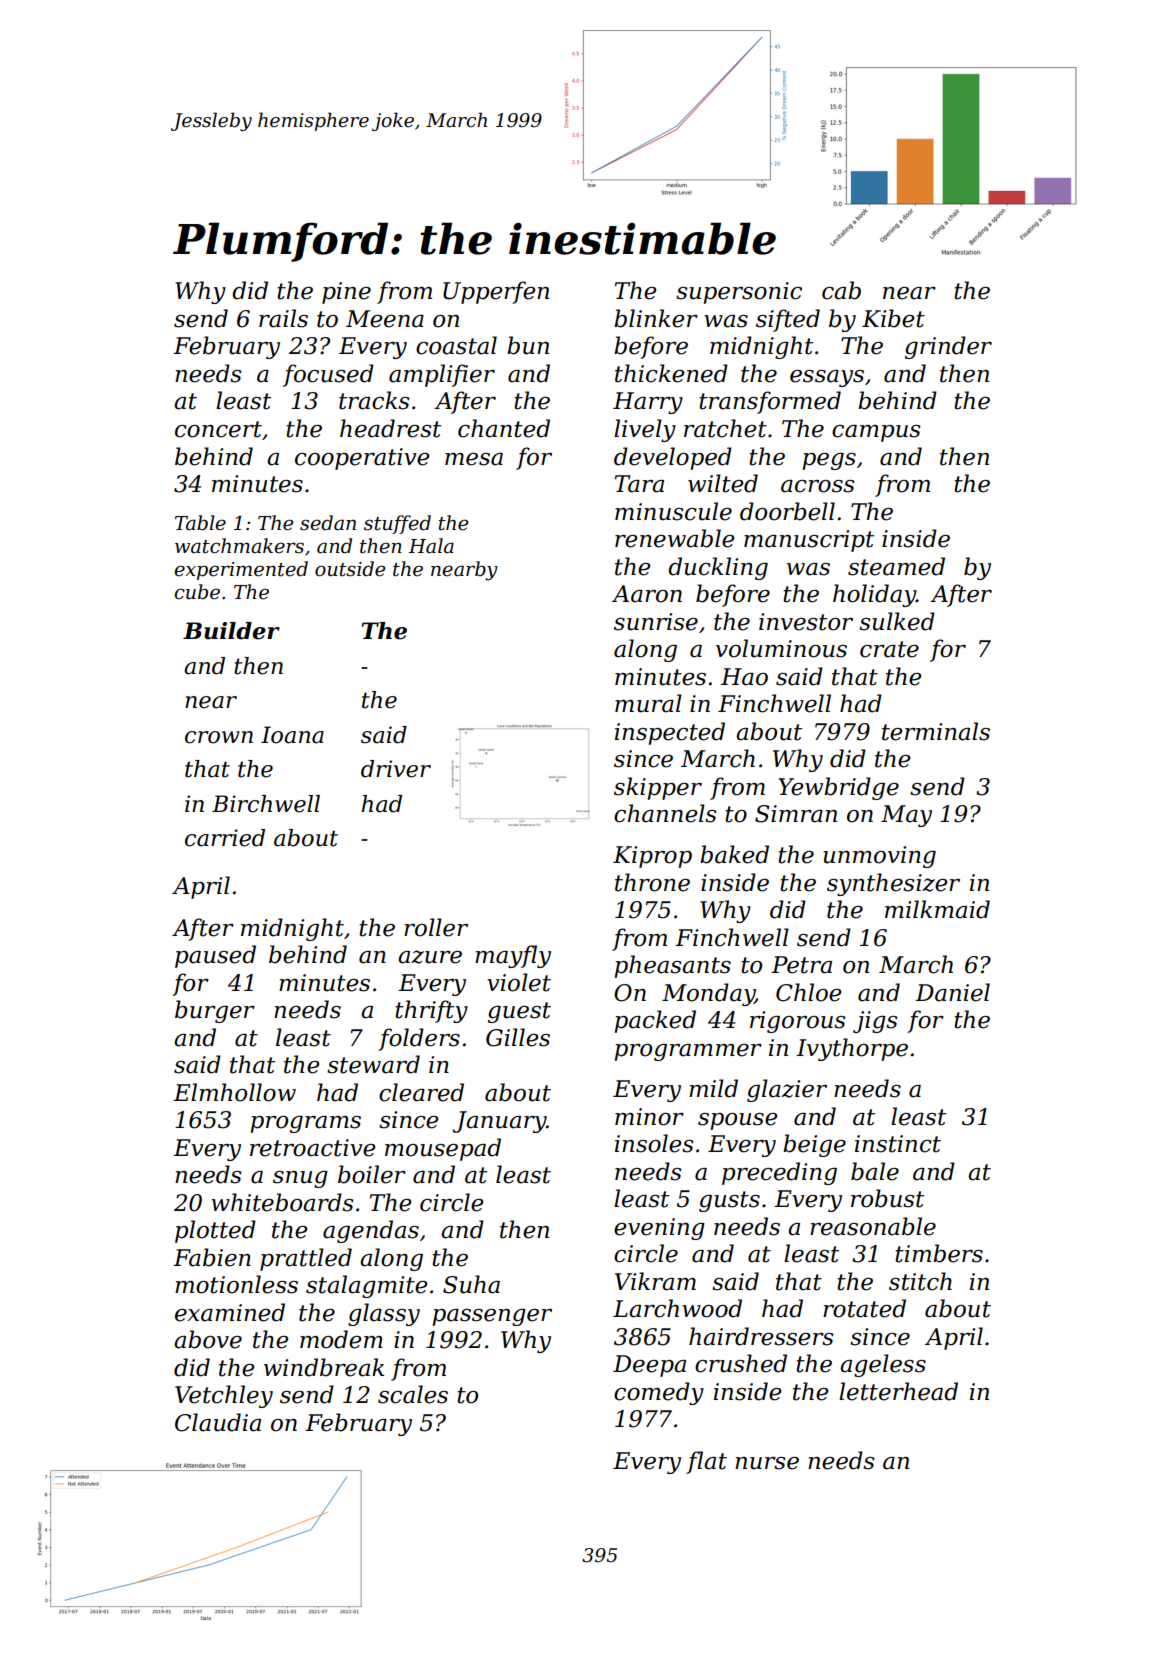 The height and width of the screenshot is (1654, 1165). I want to click on grinder, so click(948, 347).
